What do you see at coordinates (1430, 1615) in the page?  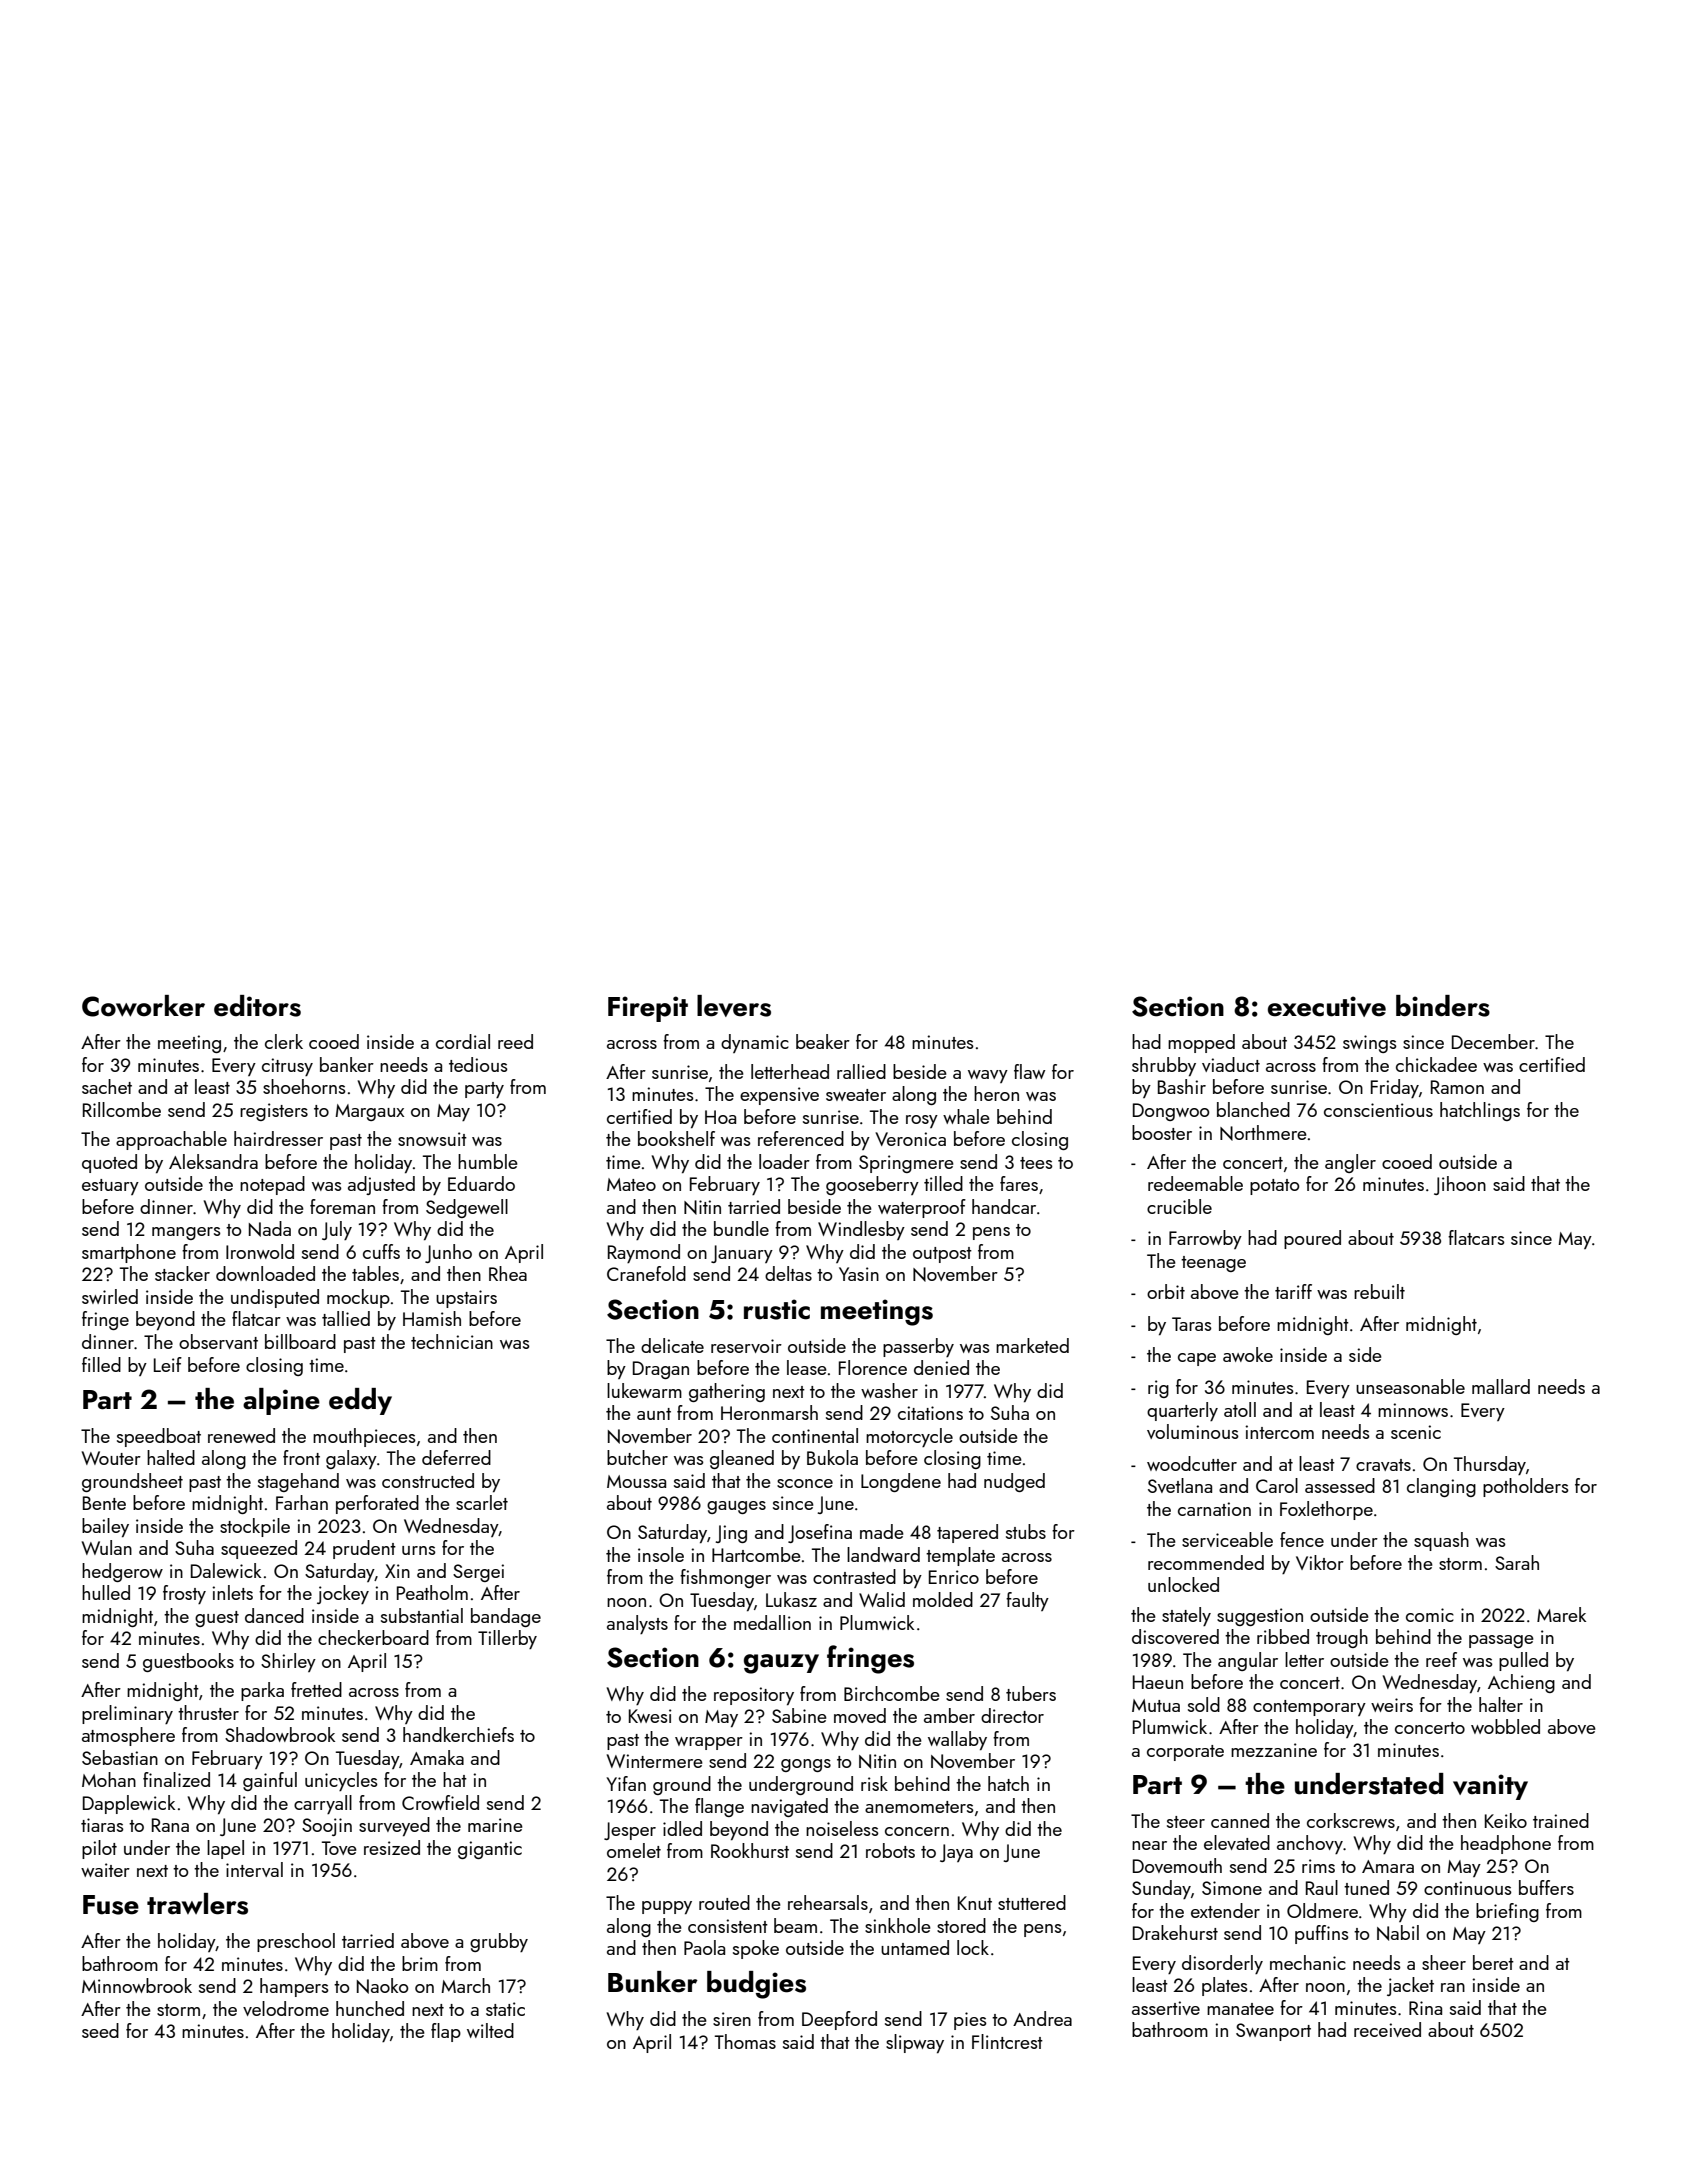 I see `comic` at bounding box center [1430, 1615].
